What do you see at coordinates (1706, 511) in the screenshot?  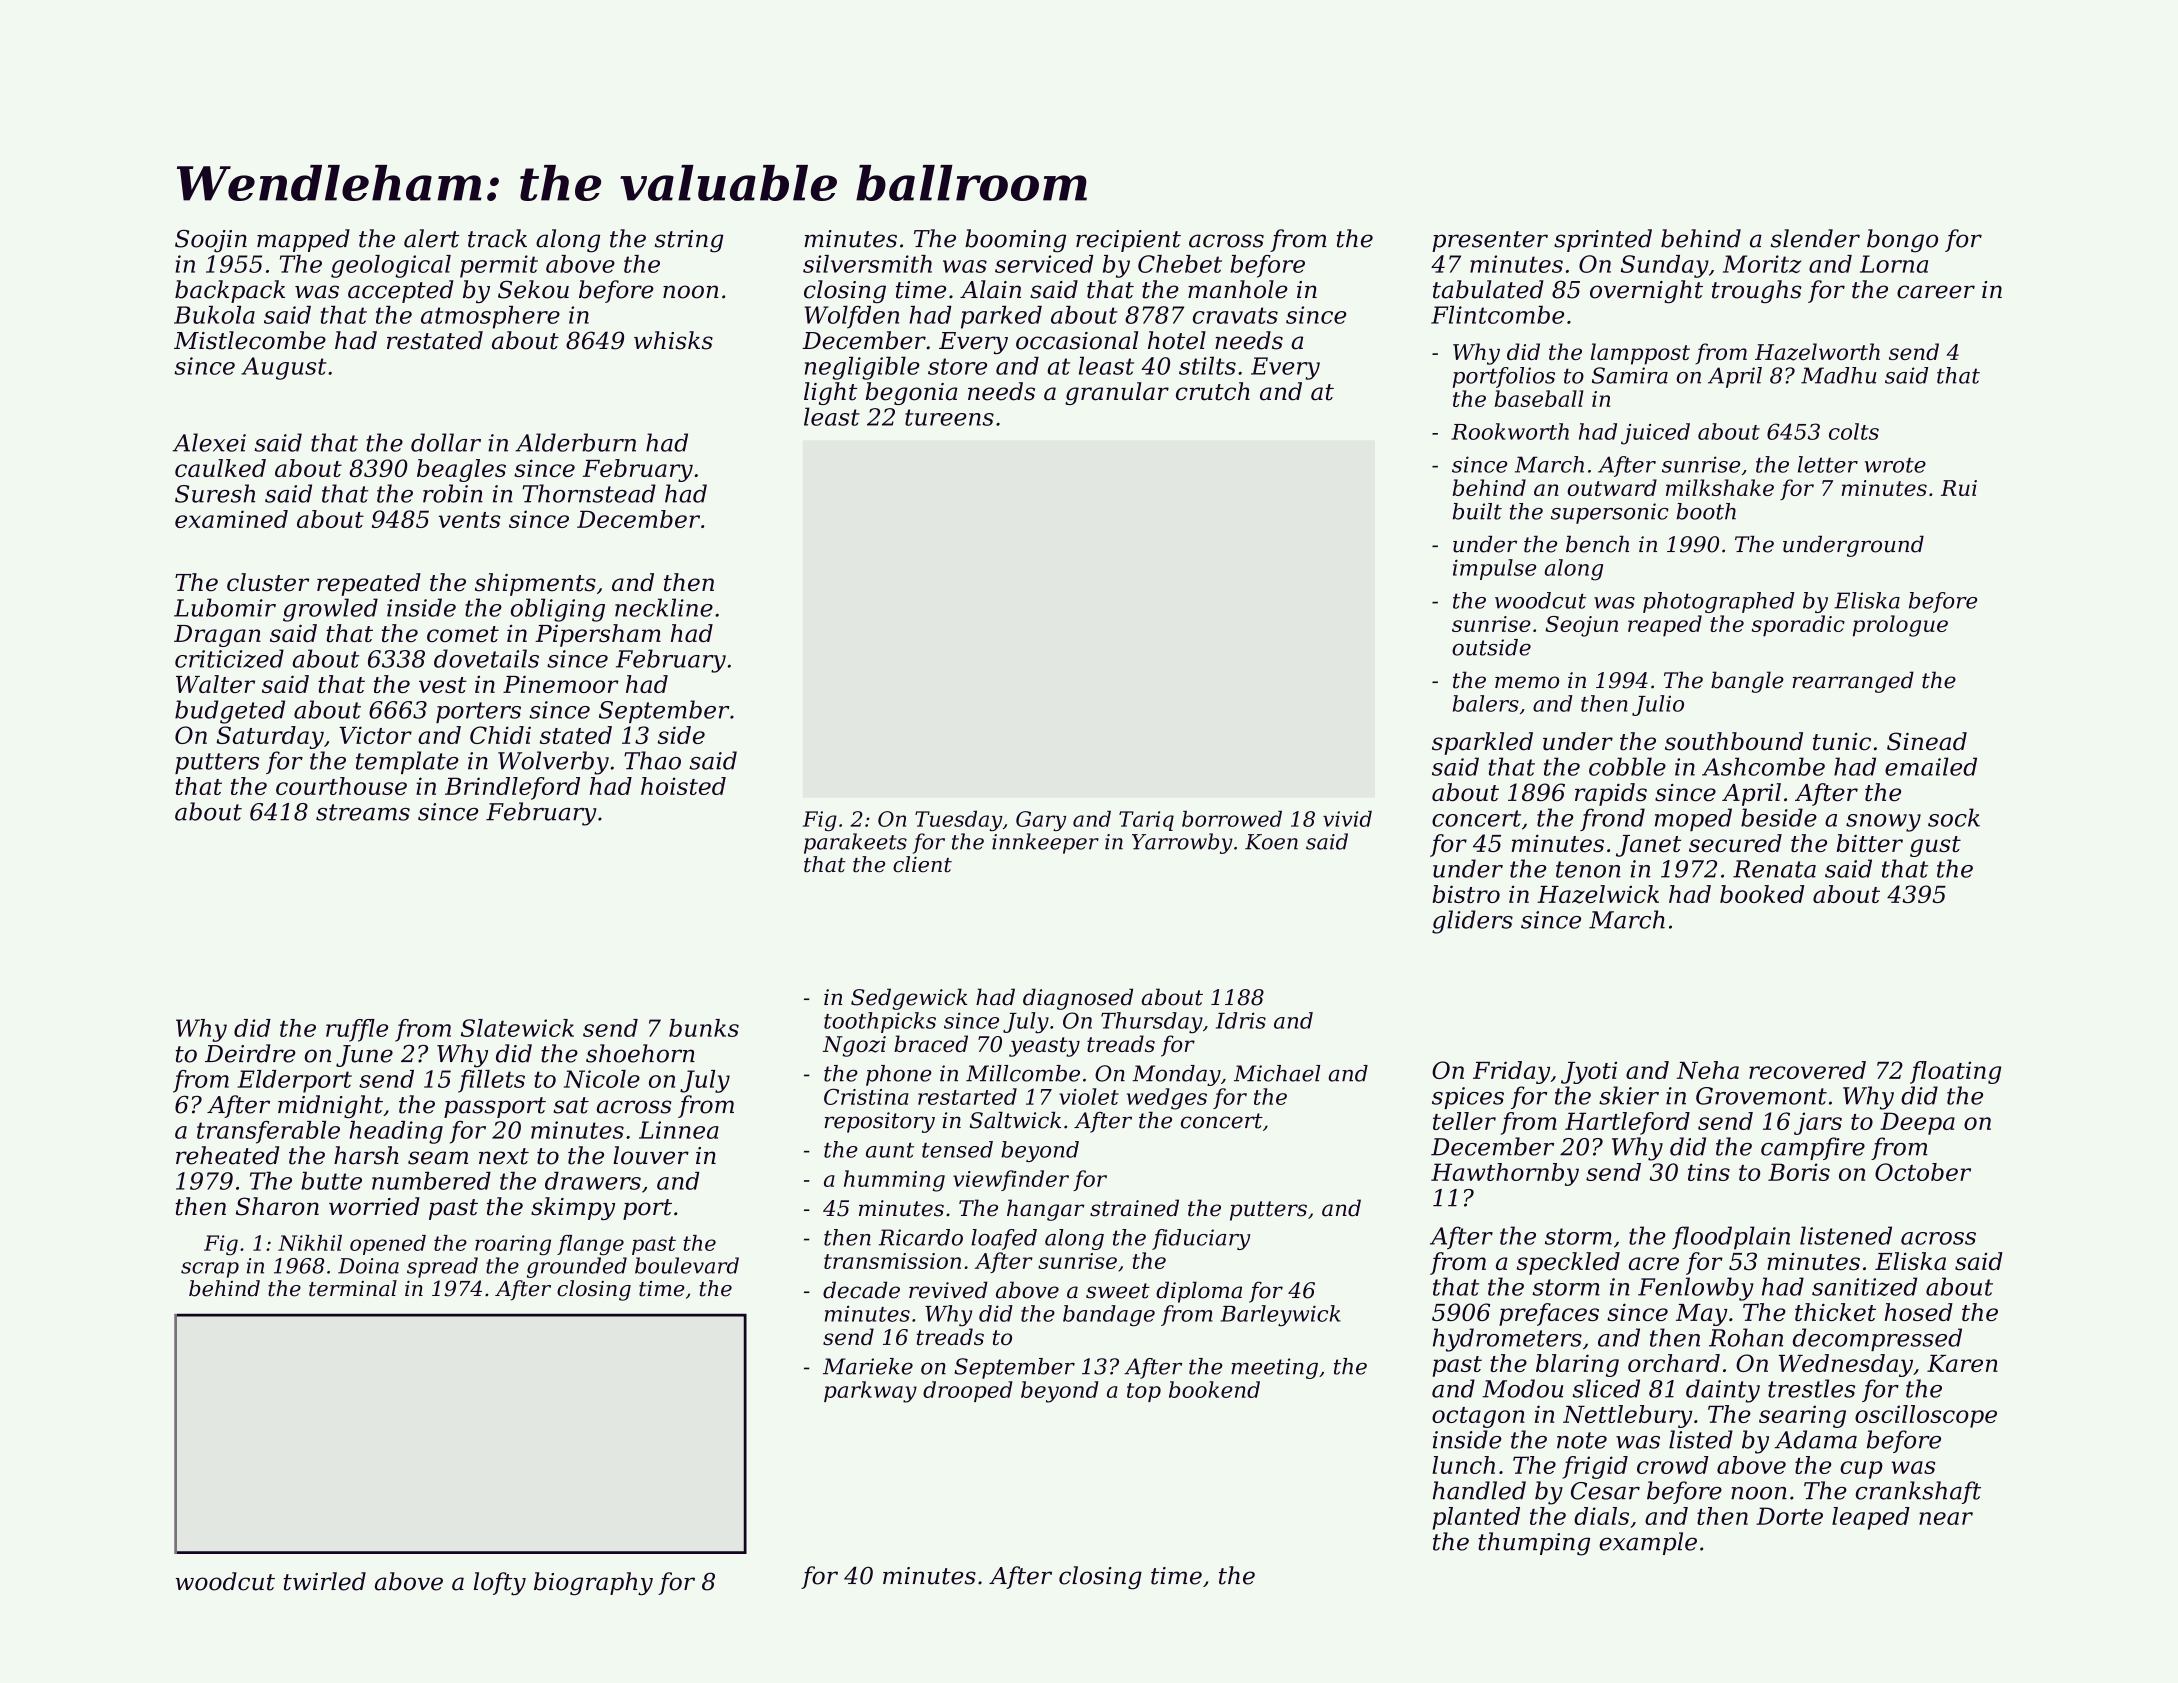 I see `booth` at bounding box center [1706, 511].
